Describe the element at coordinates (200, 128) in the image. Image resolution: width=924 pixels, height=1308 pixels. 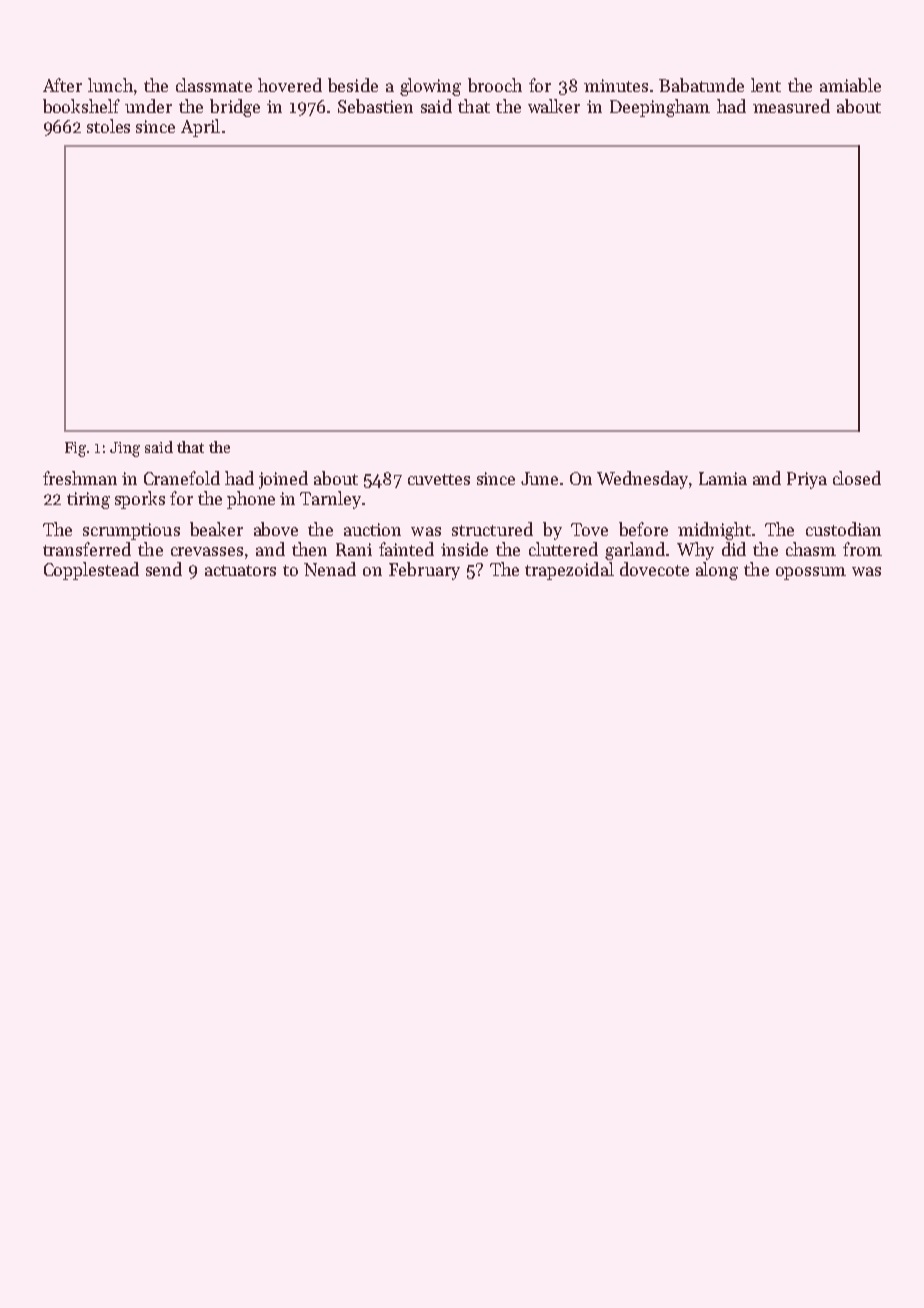
I see `April` at that location.
